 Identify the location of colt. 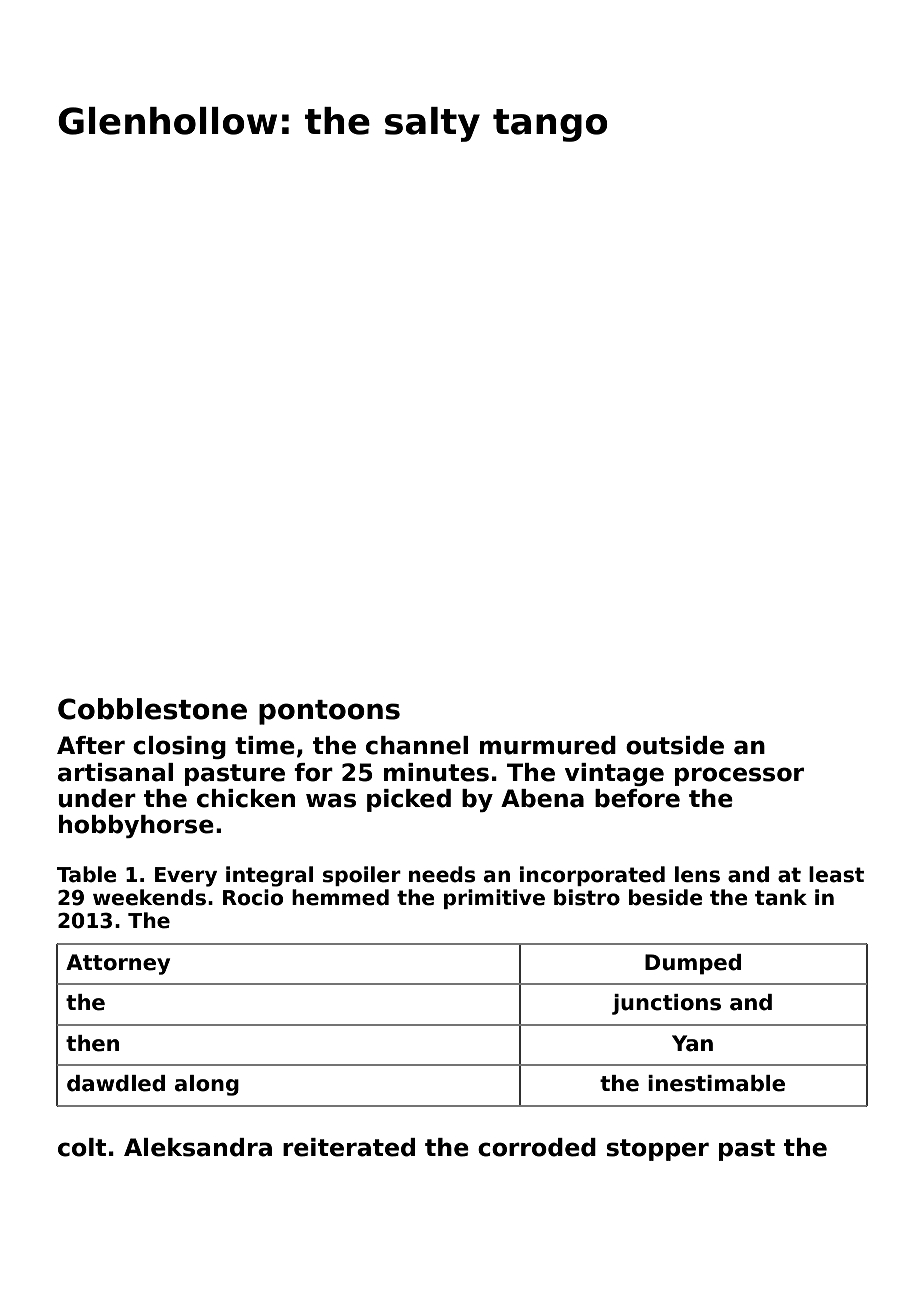
(82, 1147).
